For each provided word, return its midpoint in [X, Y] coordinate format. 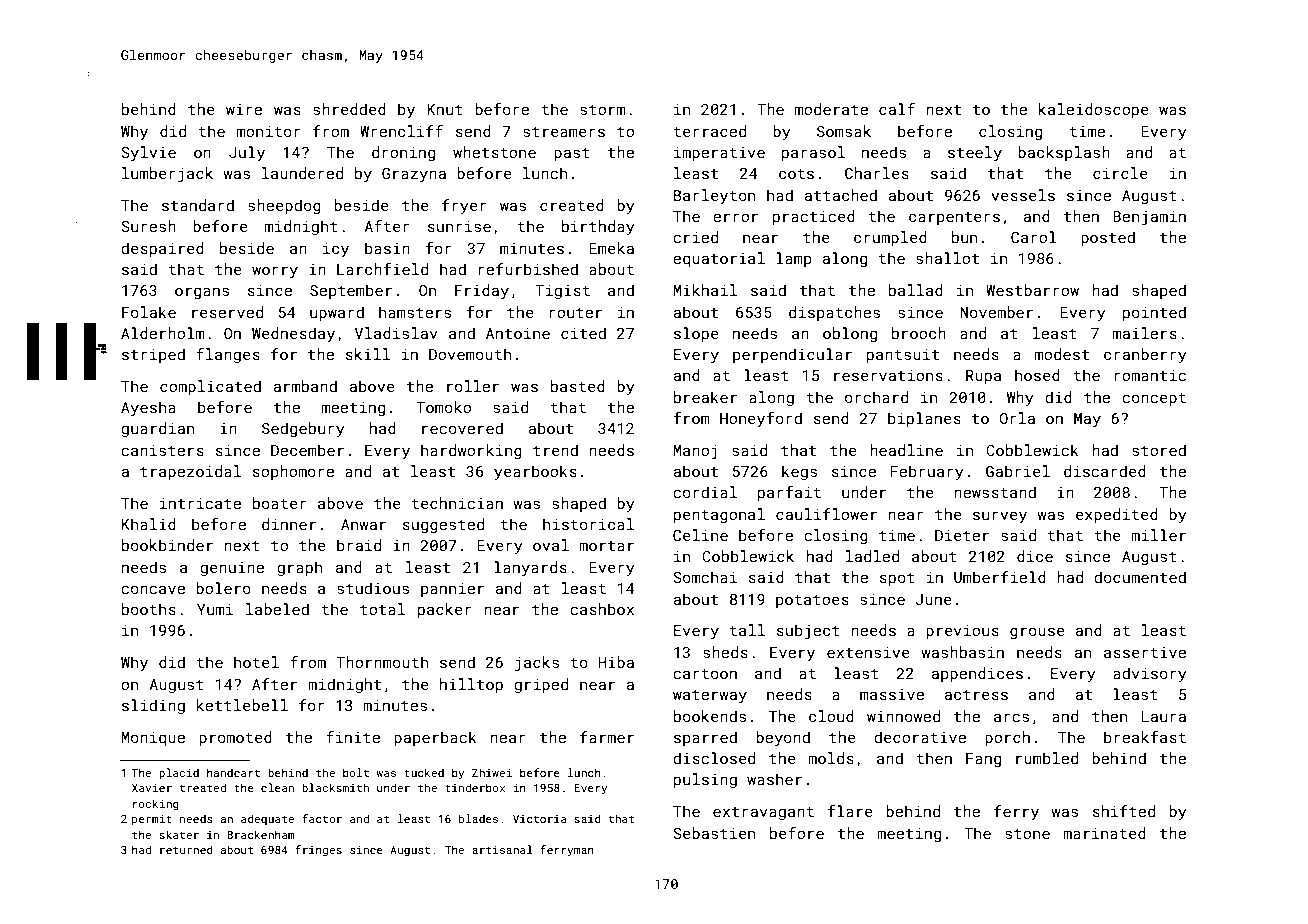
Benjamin [1149, 218]
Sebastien [714, 833]
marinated [1104, 833]
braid [359, 545]
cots [796, 174]
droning [403, 153]
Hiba [616, 662]
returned [186, 849]
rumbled [1047, 758]
